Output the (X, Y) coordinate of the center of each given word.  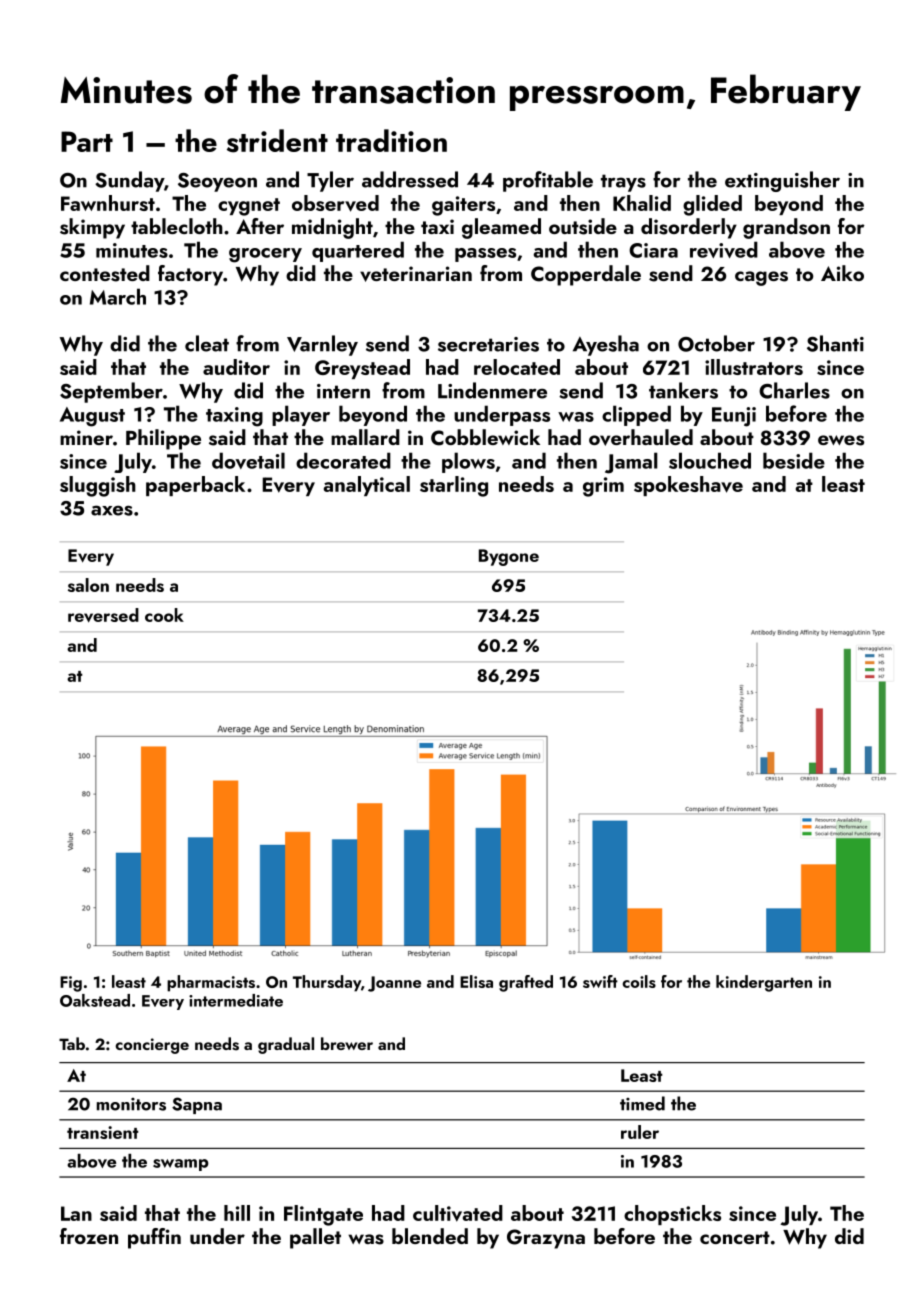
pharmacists (211, 983)
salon (88, 585)
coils (639, 981)
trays (623, 183)
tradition (391, 140)
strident (277, 141)
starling (454, 486)
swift (600, 981)
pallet (315, 1238)
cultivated (458, 1213)
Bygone (509, 557)
